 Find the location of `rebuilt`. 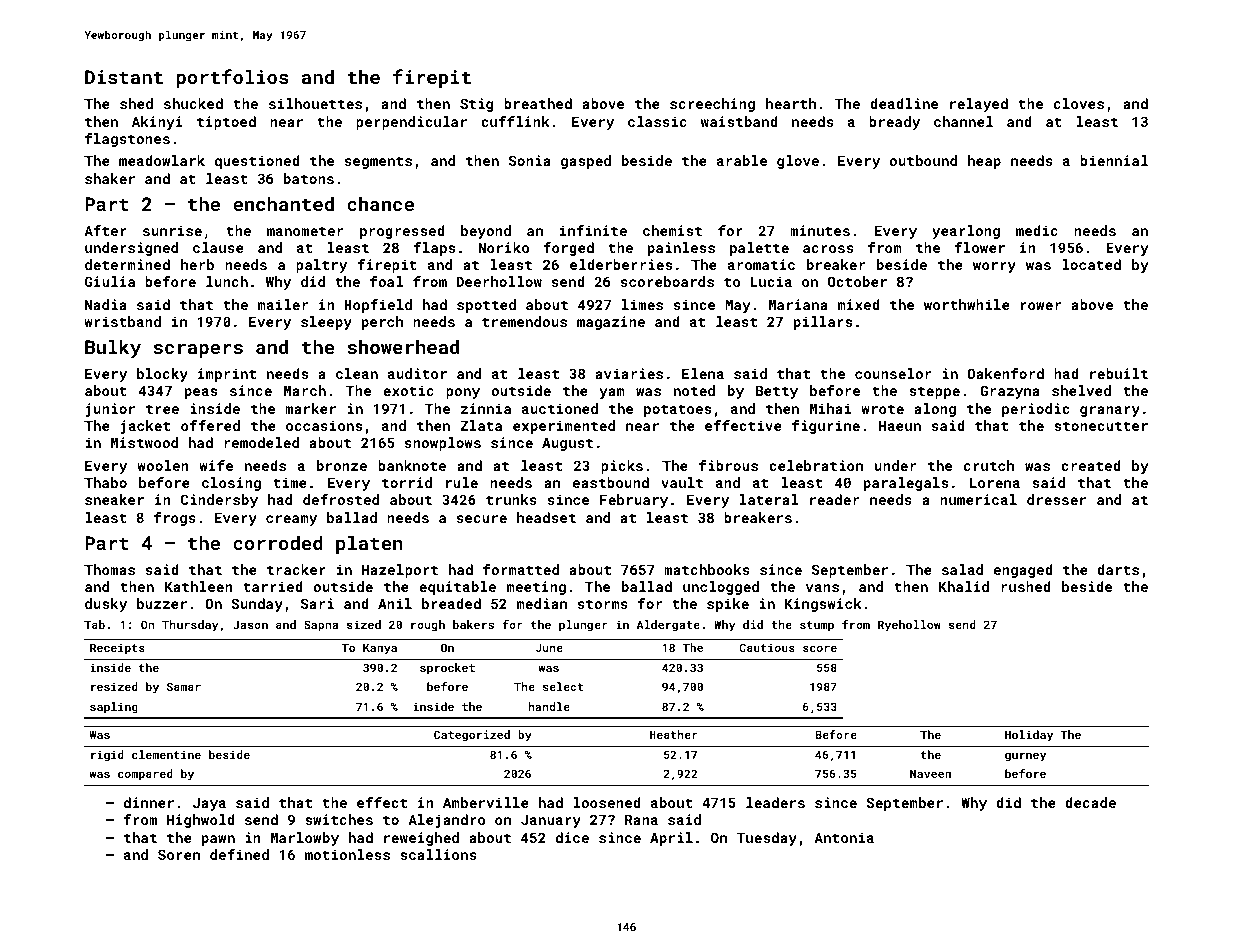

rebuilt is located at coordinates (1119, 373).
